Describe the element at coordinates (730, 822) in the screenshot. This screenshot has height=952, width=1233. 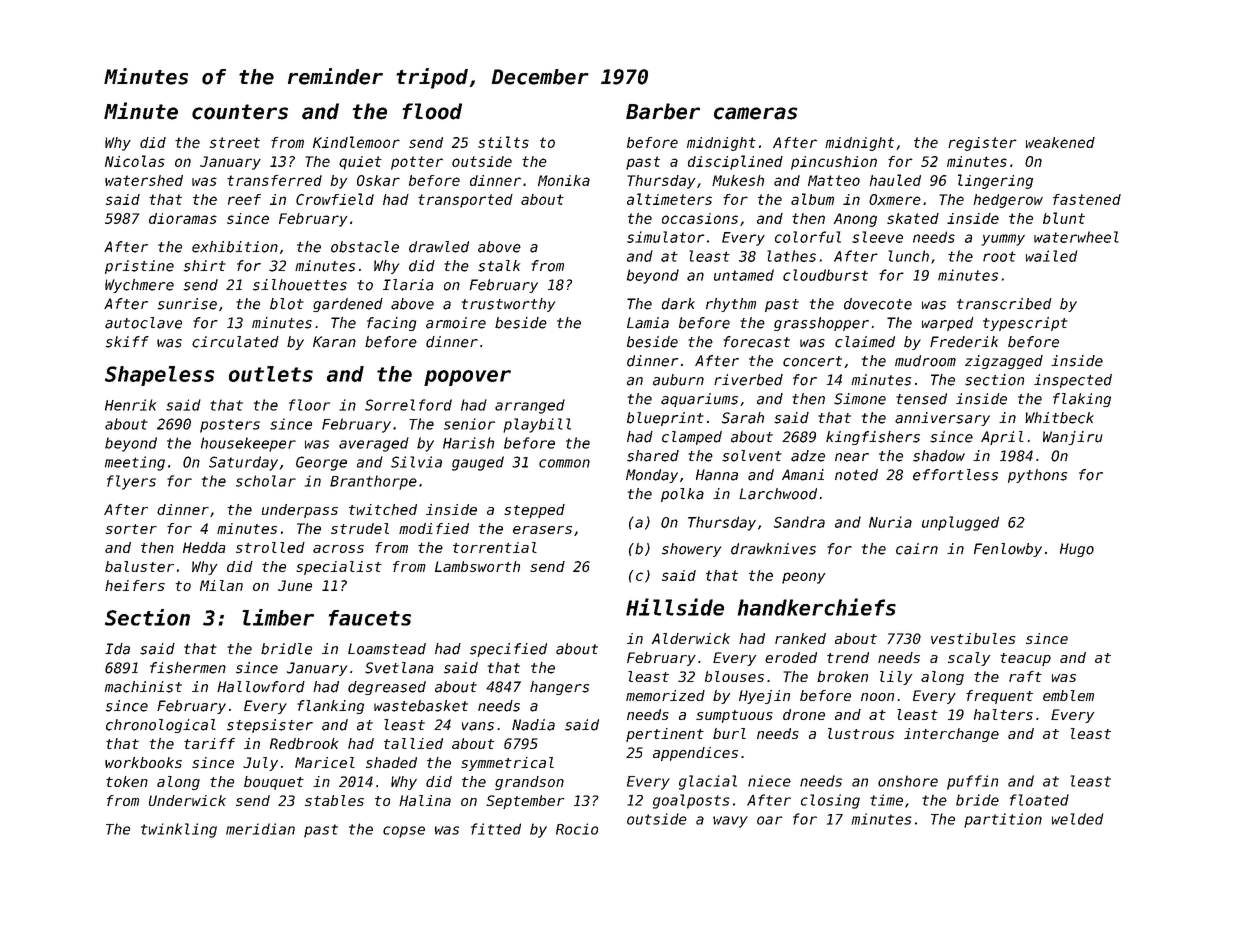
I see `wavy` at that location.
